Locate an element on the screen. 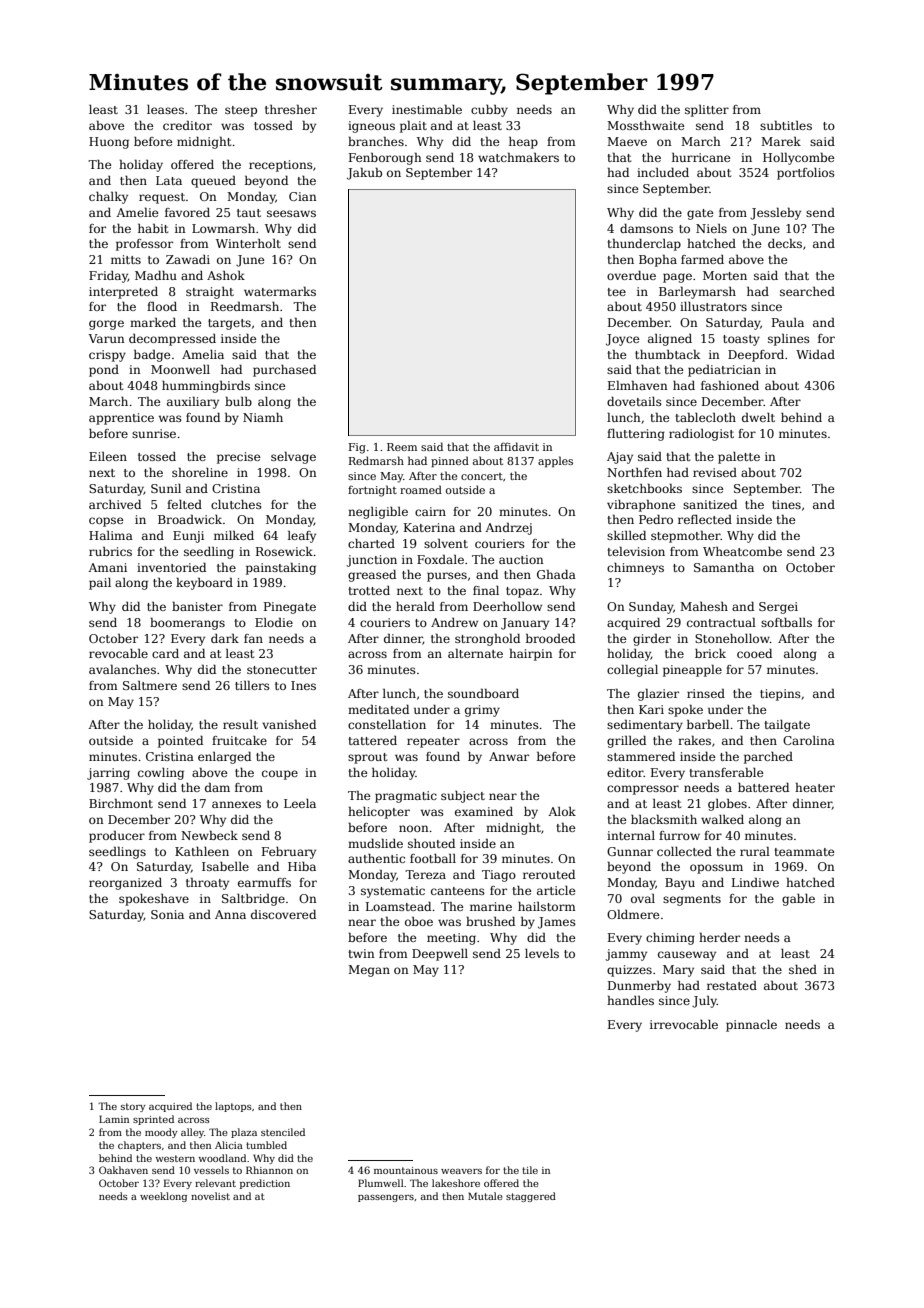 This screenshot has width=924, height=1308. apples is located at coordinates (555, 461).
